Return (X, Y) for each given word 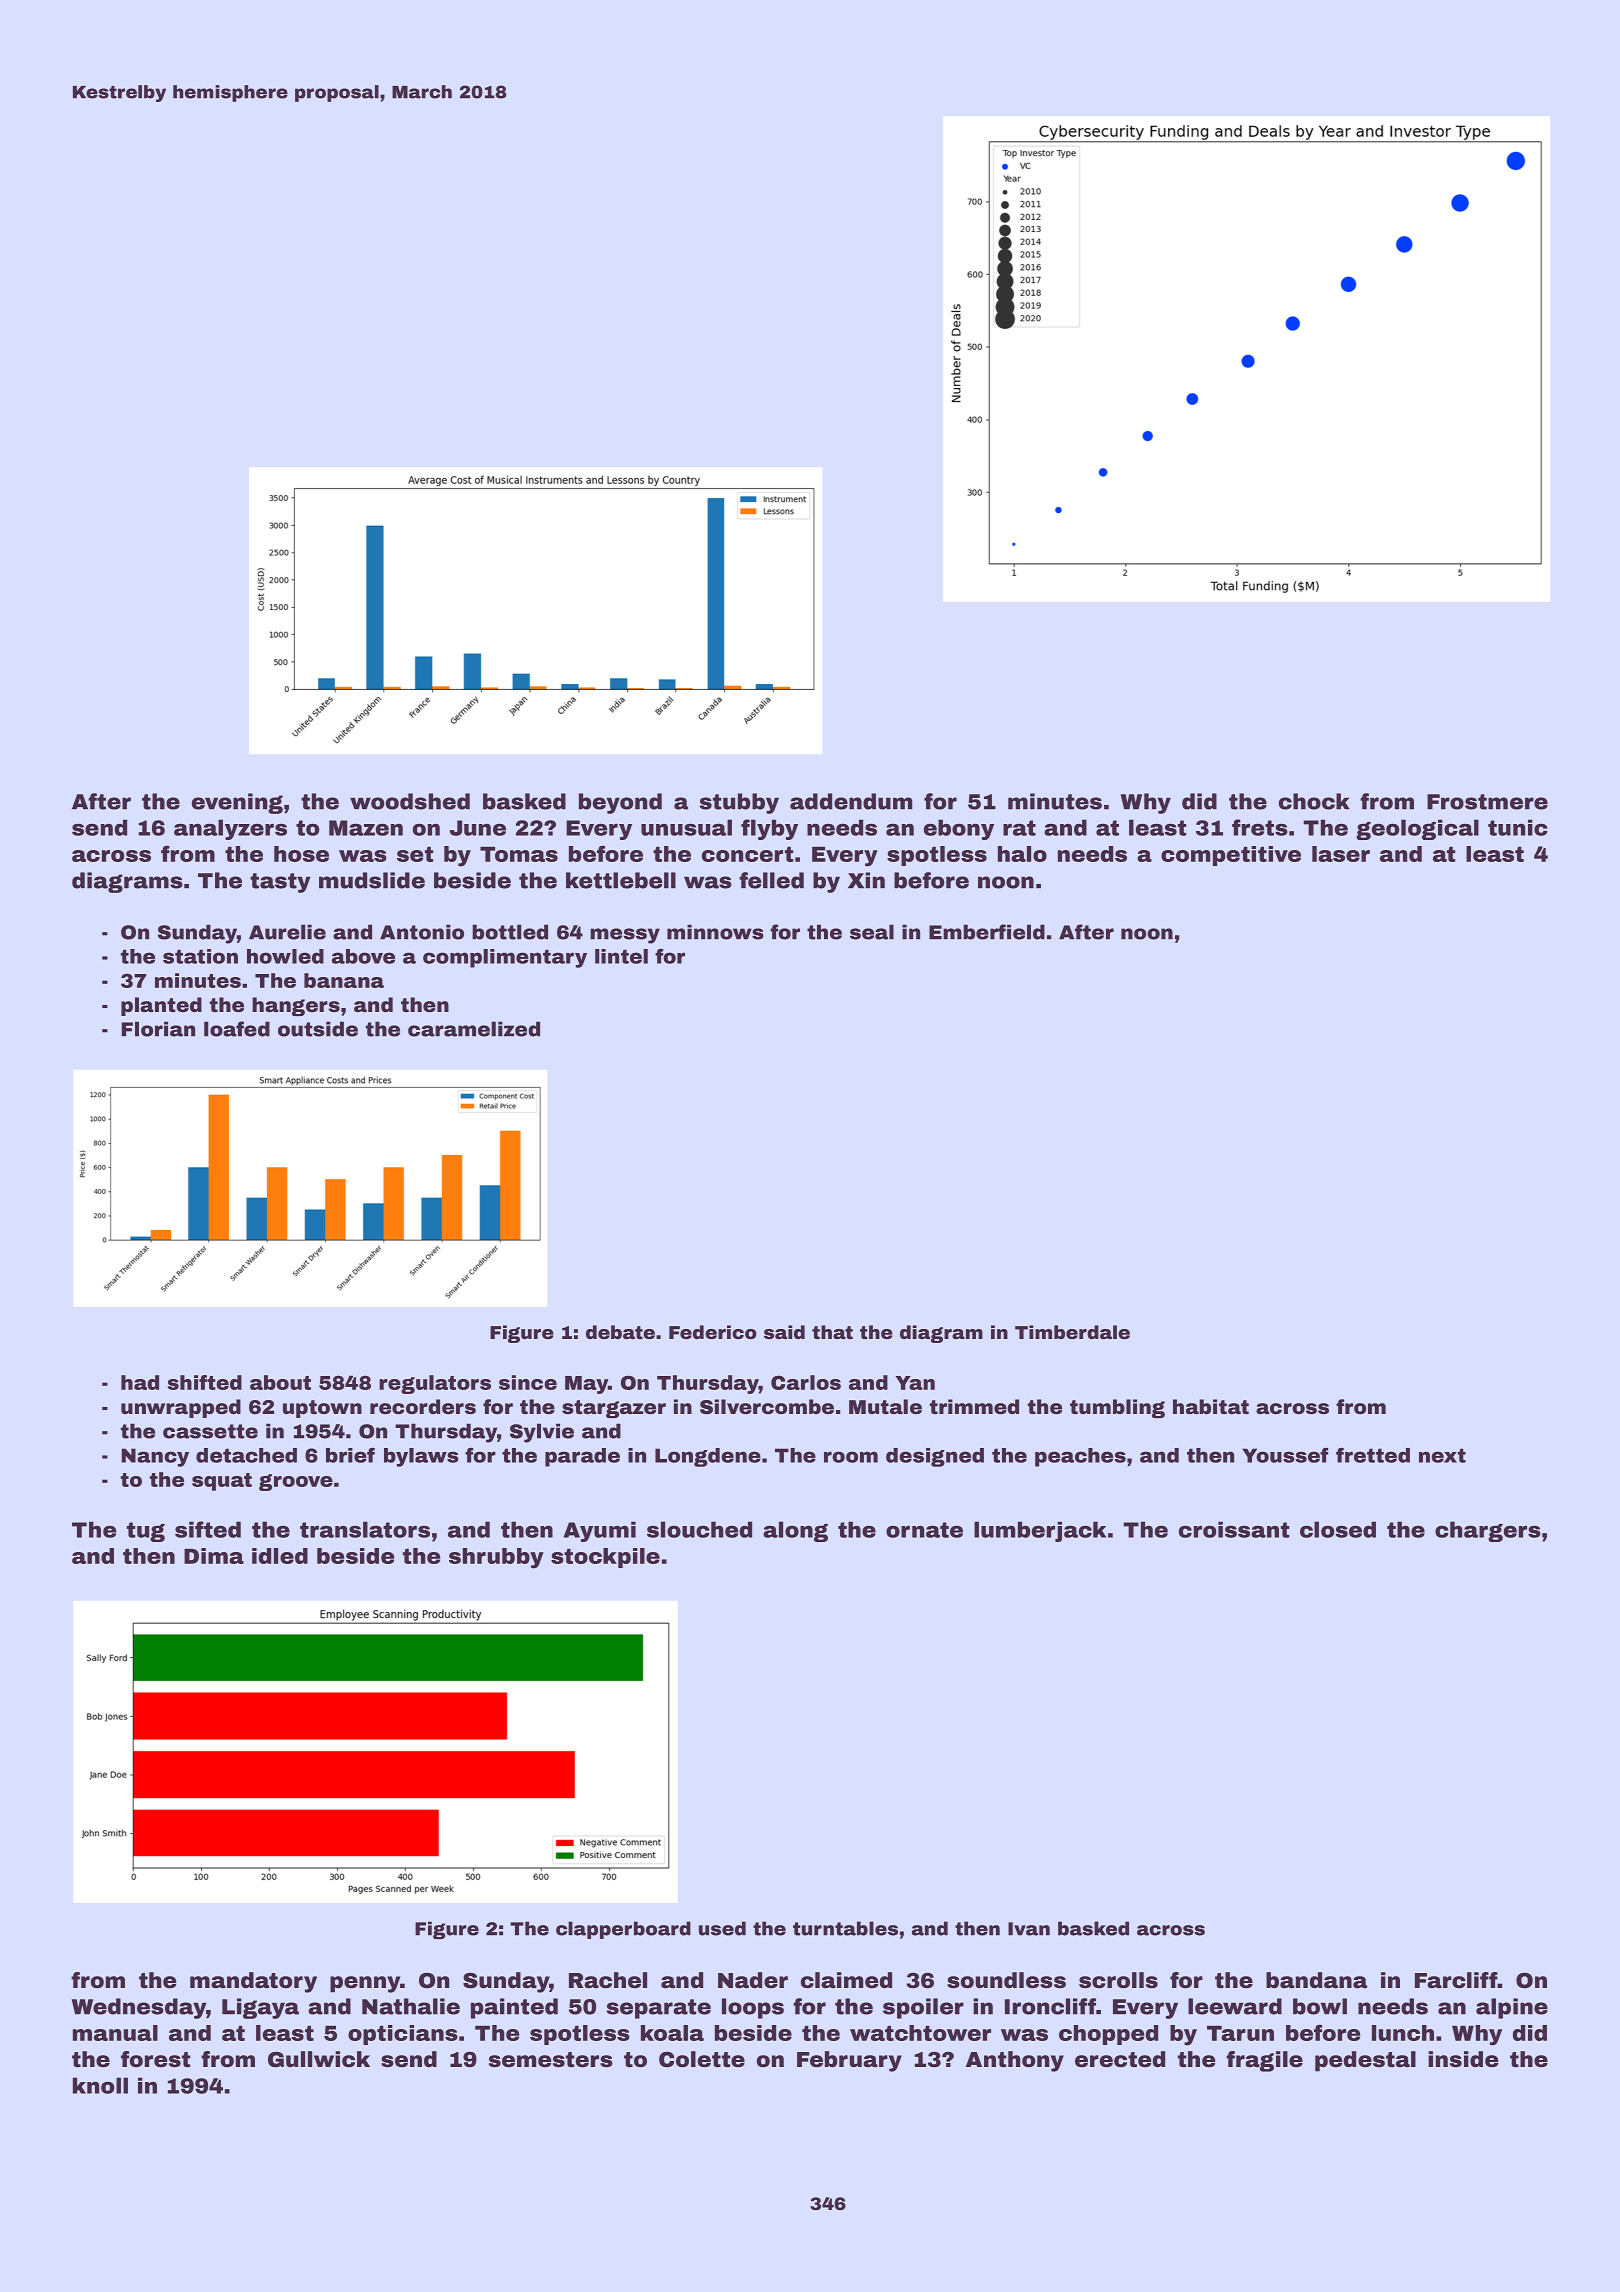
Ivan (1029, 1929)
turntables (845, 1928)
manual (115, 2033)
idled (280, 1556)
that (832, 1332)
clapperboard (623, 1930)
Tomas (519, 854)
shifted (205, 1382)
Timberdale (1072, 1332)
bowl (1320, 2006)
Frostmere (1487, 802)
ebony (959, 829)
